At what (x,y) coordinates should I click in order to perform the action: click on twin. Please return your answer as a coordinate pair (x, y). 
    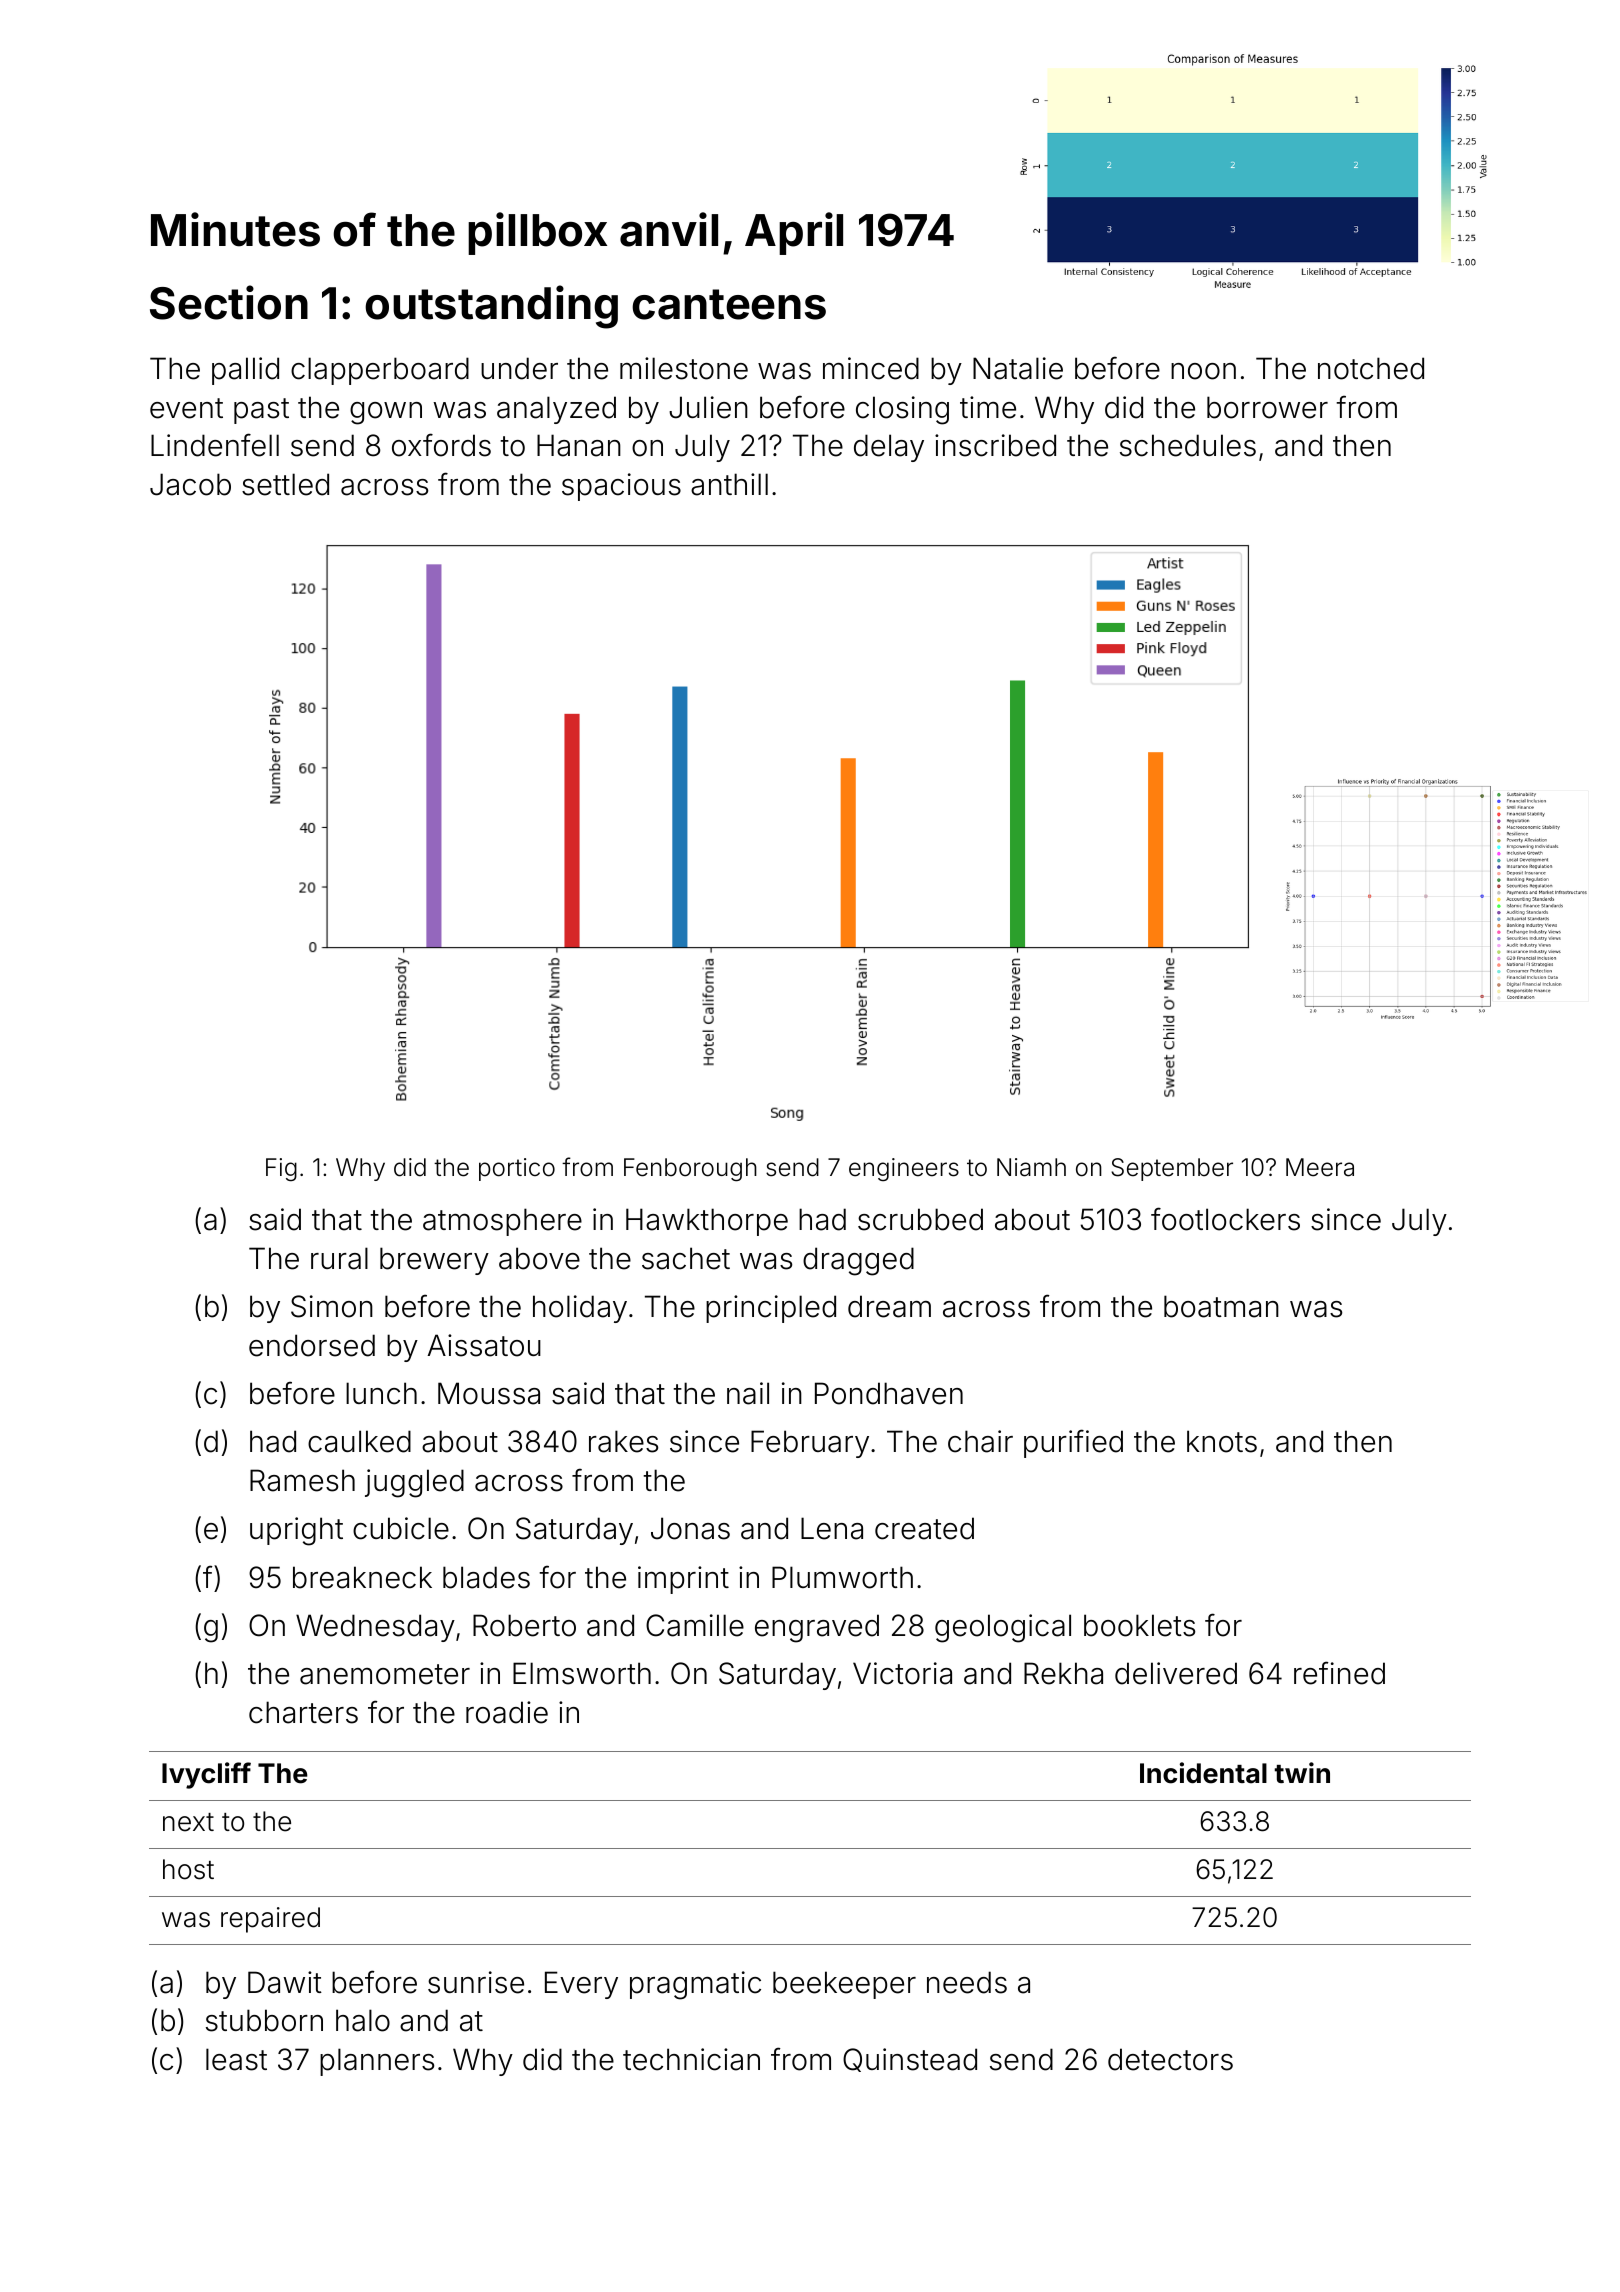
    Looking at the image, I should click on (1302, 1772).
